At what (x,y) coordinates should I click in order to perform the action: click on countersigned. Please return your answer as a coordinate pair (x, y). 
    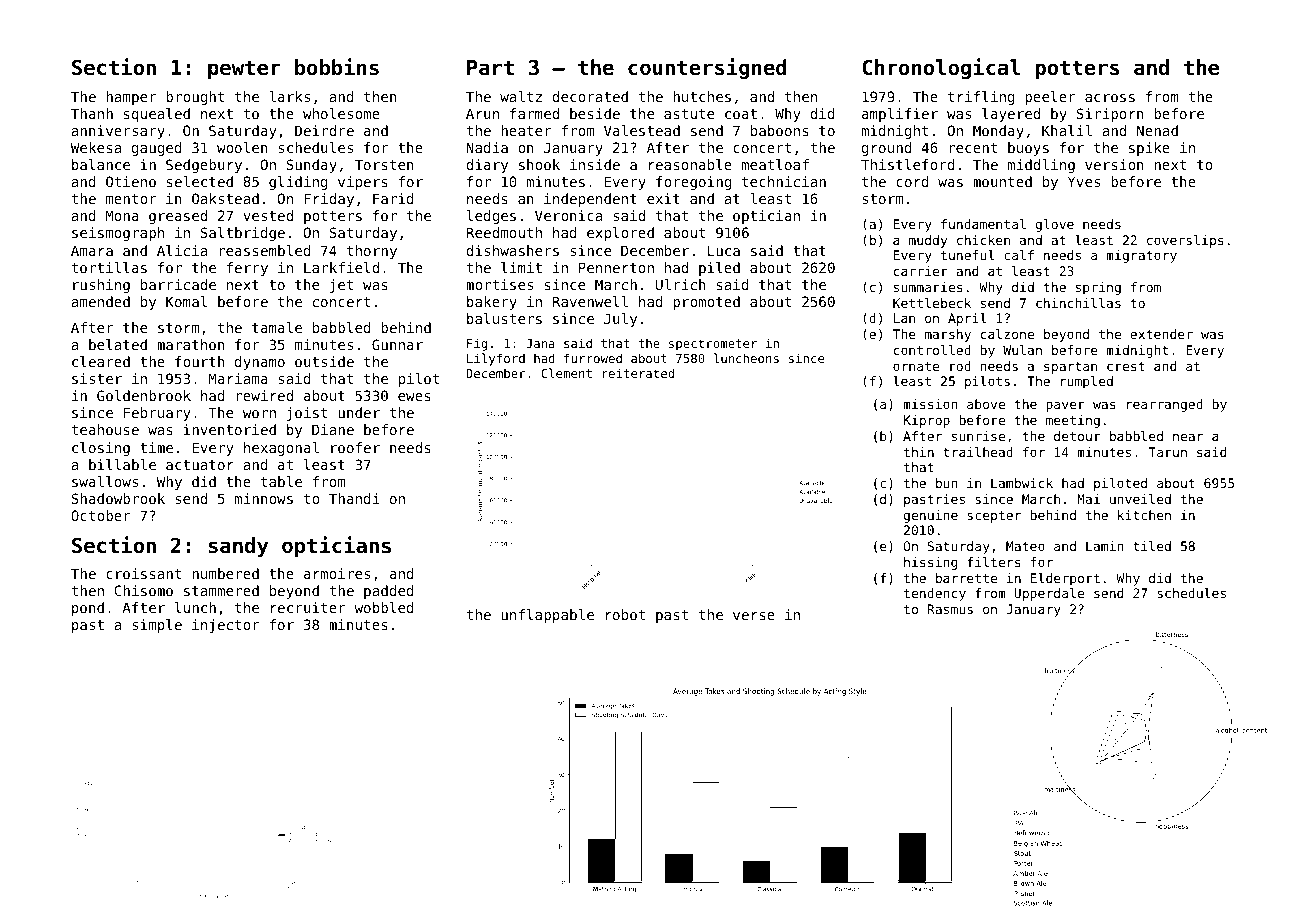
    Looking at the image, I should click on (707, 68).
